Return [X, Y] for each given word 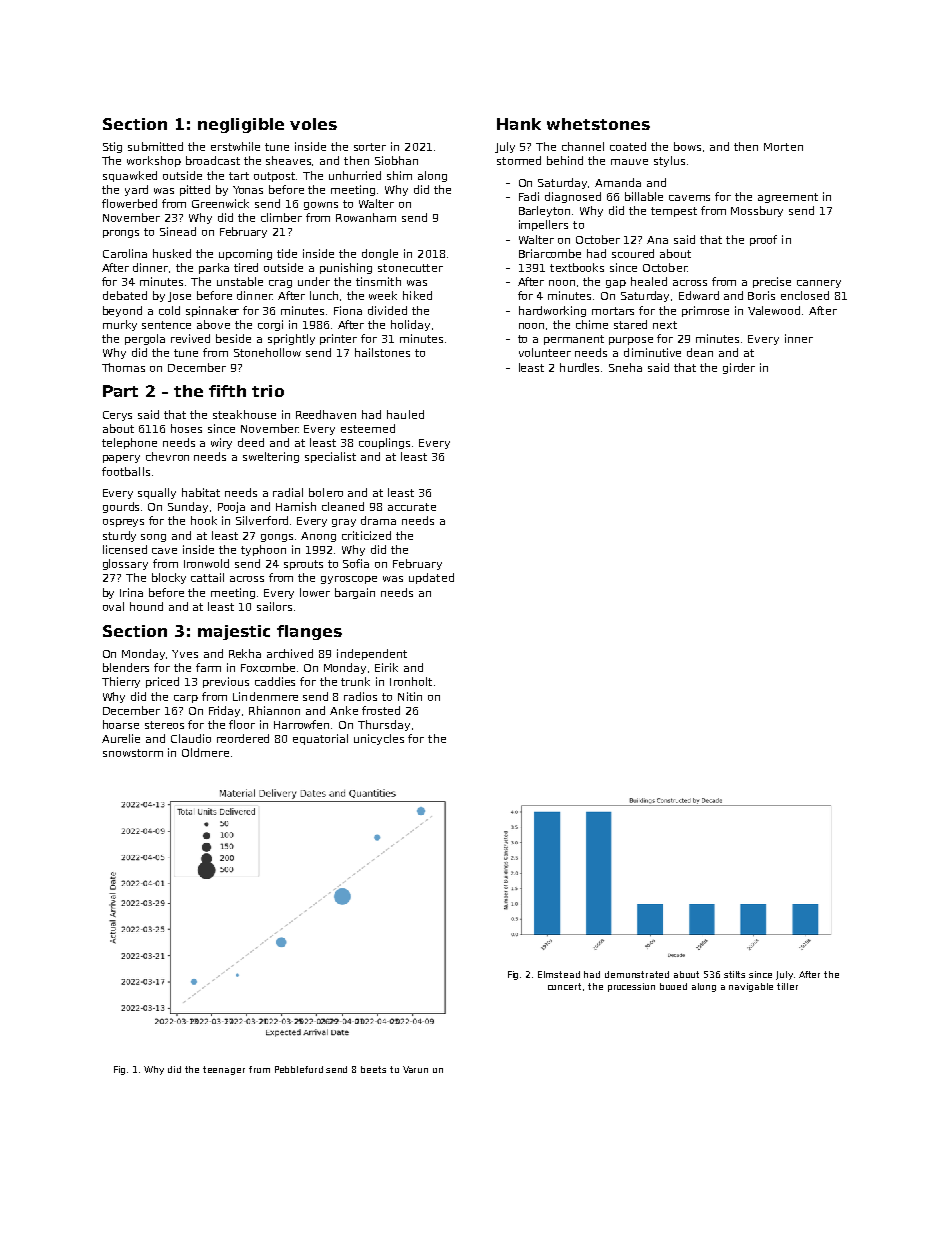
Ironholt [411, 681]
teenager [224, 1070]
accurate [412, 507]
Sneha [625, 367]
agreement [788, 198]
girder [739, 368]
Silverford [262, 520]
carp [186, 699]
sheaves [289, 161]
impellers [543, 225]
